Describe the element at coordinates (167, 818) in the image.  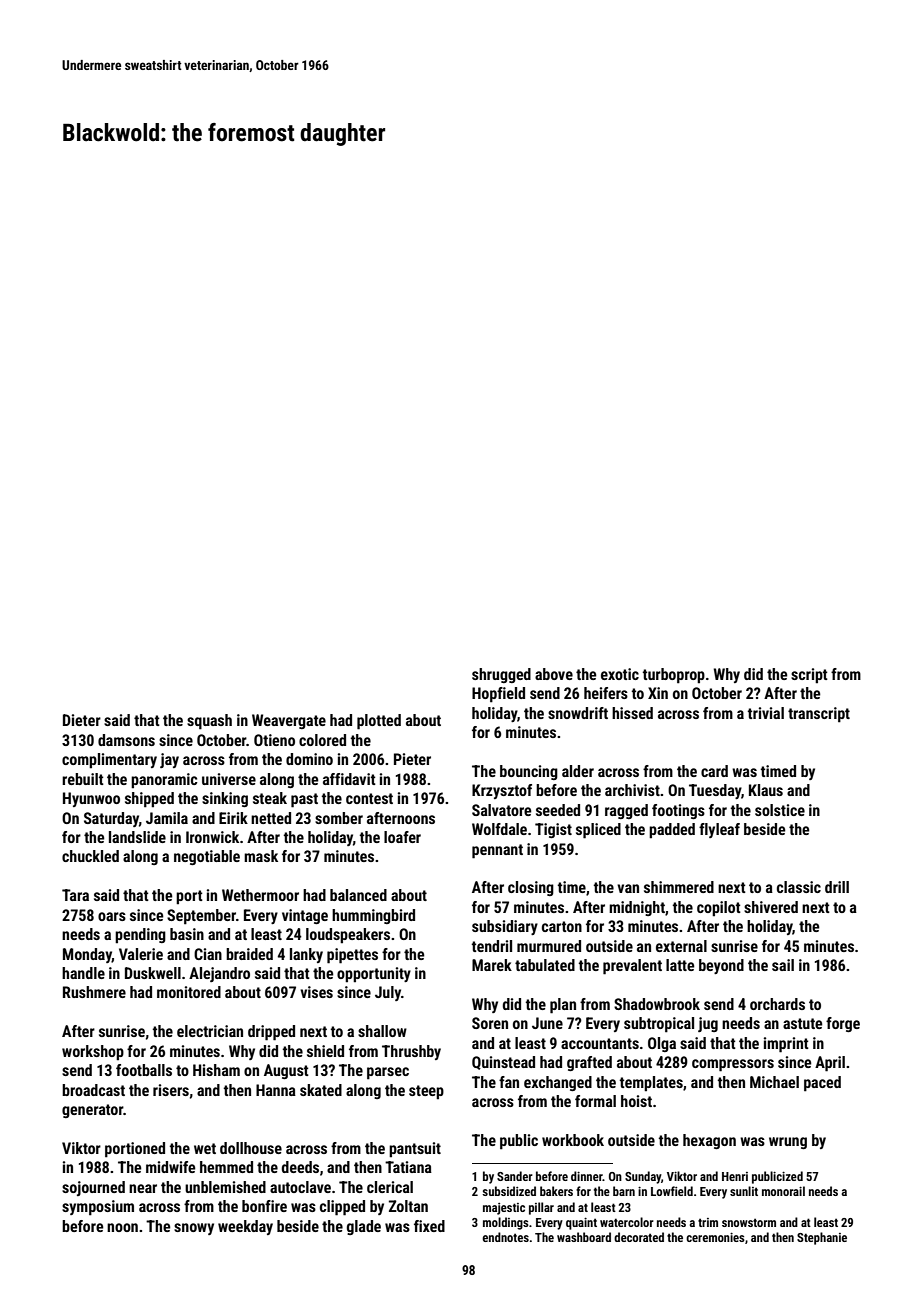
I see `Jamila` at that location.
